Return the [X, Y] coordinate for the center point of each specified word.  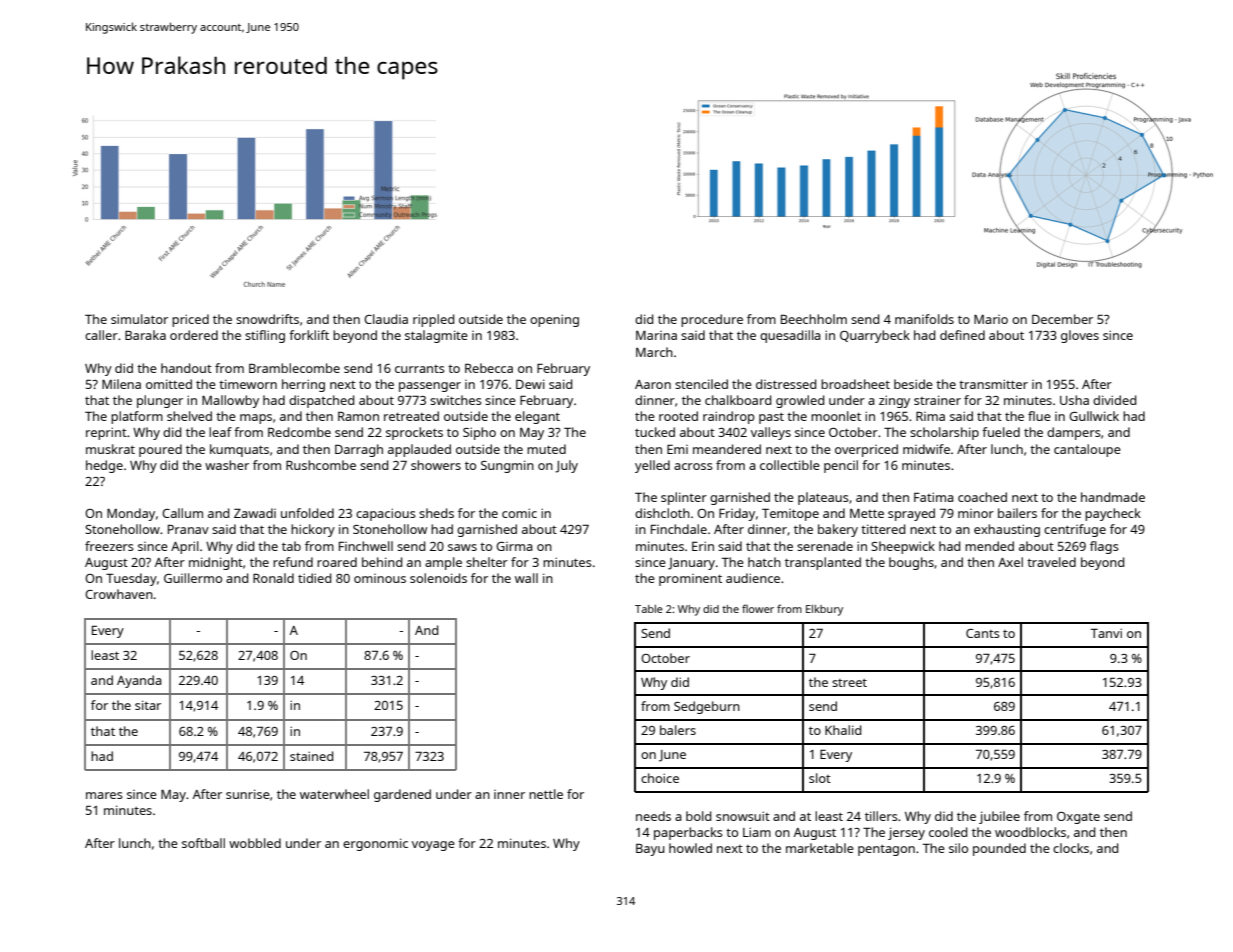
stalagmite [436, 336]
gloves [1080, 336]
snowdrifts [267, 319]
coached [982, 497]
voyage [433, 846]
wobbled [255, 843]
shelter [487, 562]
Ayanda [139, 681]
